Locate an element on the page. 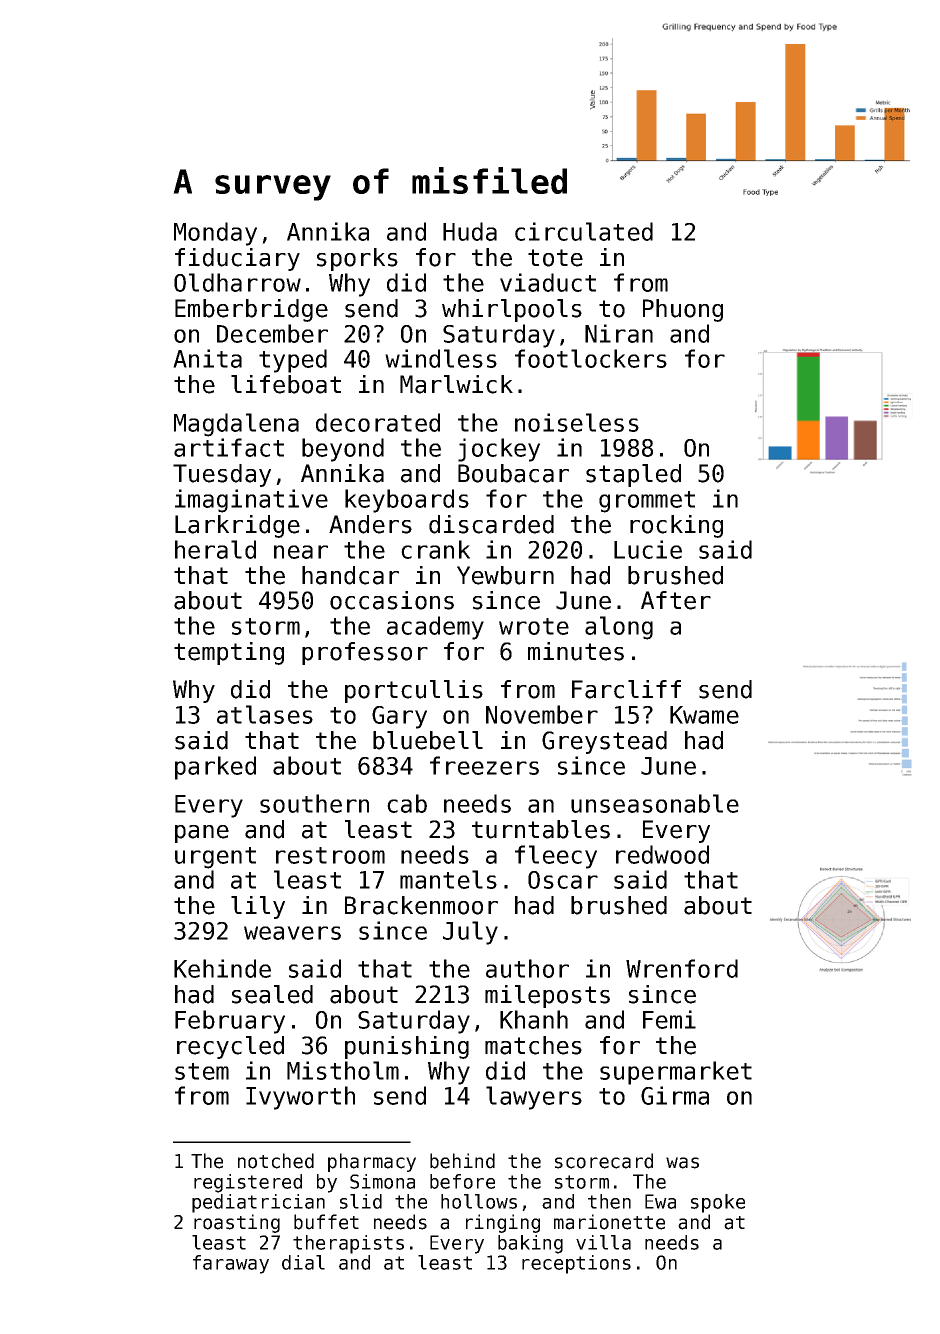 The width and height of the document is (940, 1334). registered is located at coordinates (248, 1183).
